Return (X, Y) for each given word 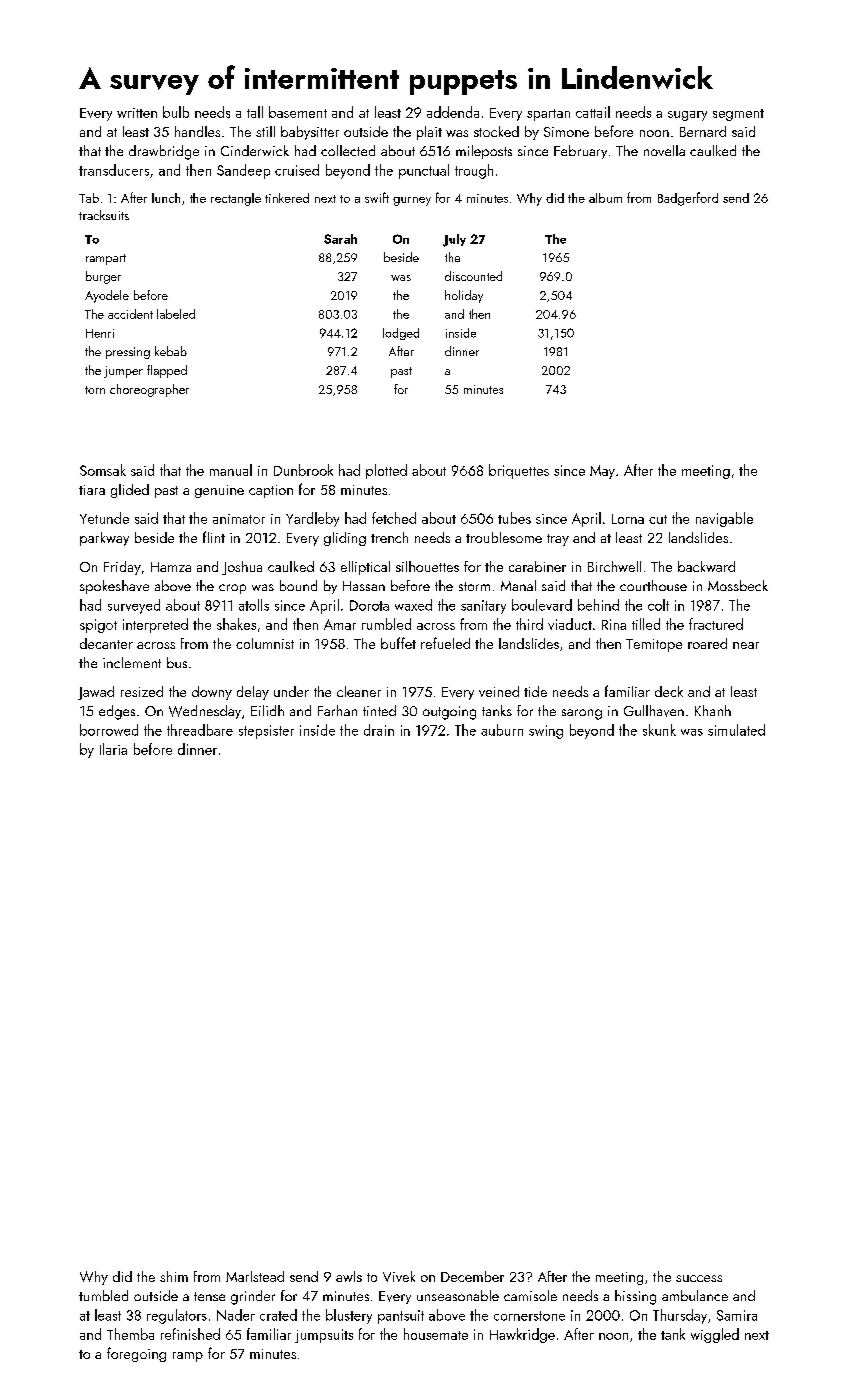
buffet (398, 643)
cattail (593, 112)
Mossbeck (738, 585)
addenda (453, 112)
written (137, 113)
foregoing (136, 1354)
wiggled (715, 1335)
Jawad (96, 693)
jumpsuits (324, 1336)
